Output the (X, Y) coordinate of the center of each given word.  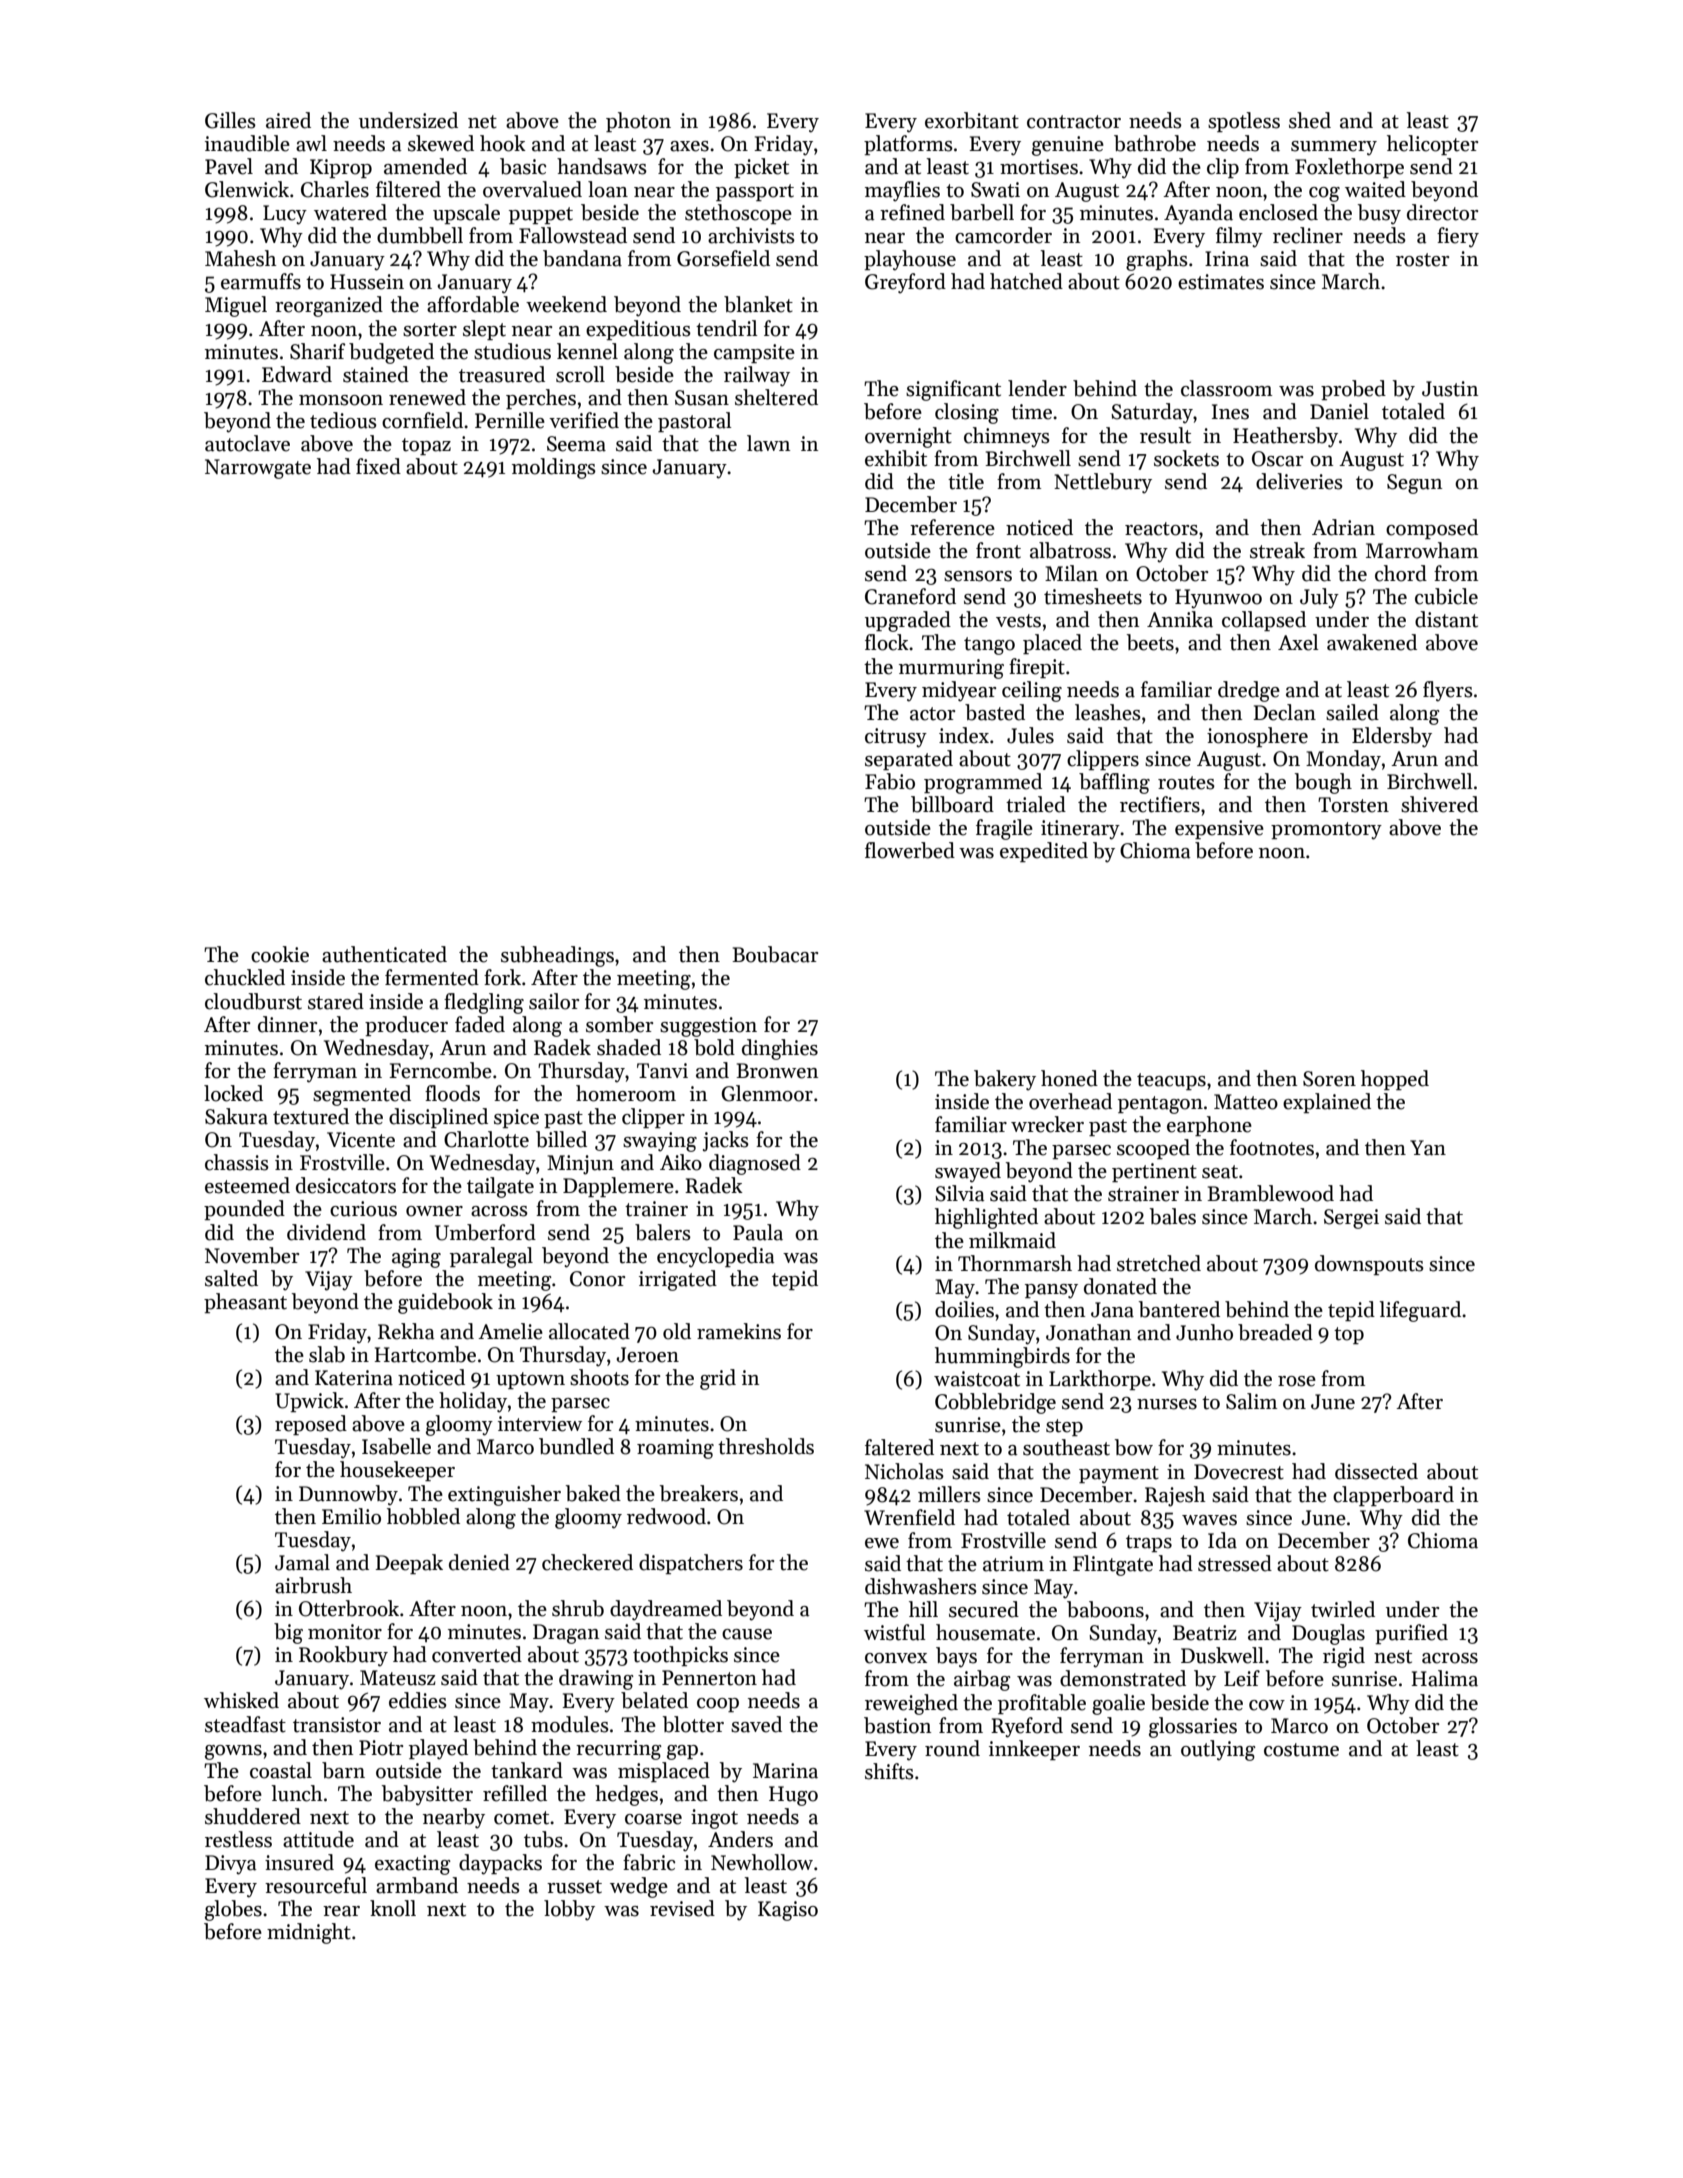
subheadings (557, 956)
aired (288, 120)
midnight (309, 1933)
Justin (1450, 389)
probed (1353, 390)
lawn (768, 443)
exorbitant (972, 120)
